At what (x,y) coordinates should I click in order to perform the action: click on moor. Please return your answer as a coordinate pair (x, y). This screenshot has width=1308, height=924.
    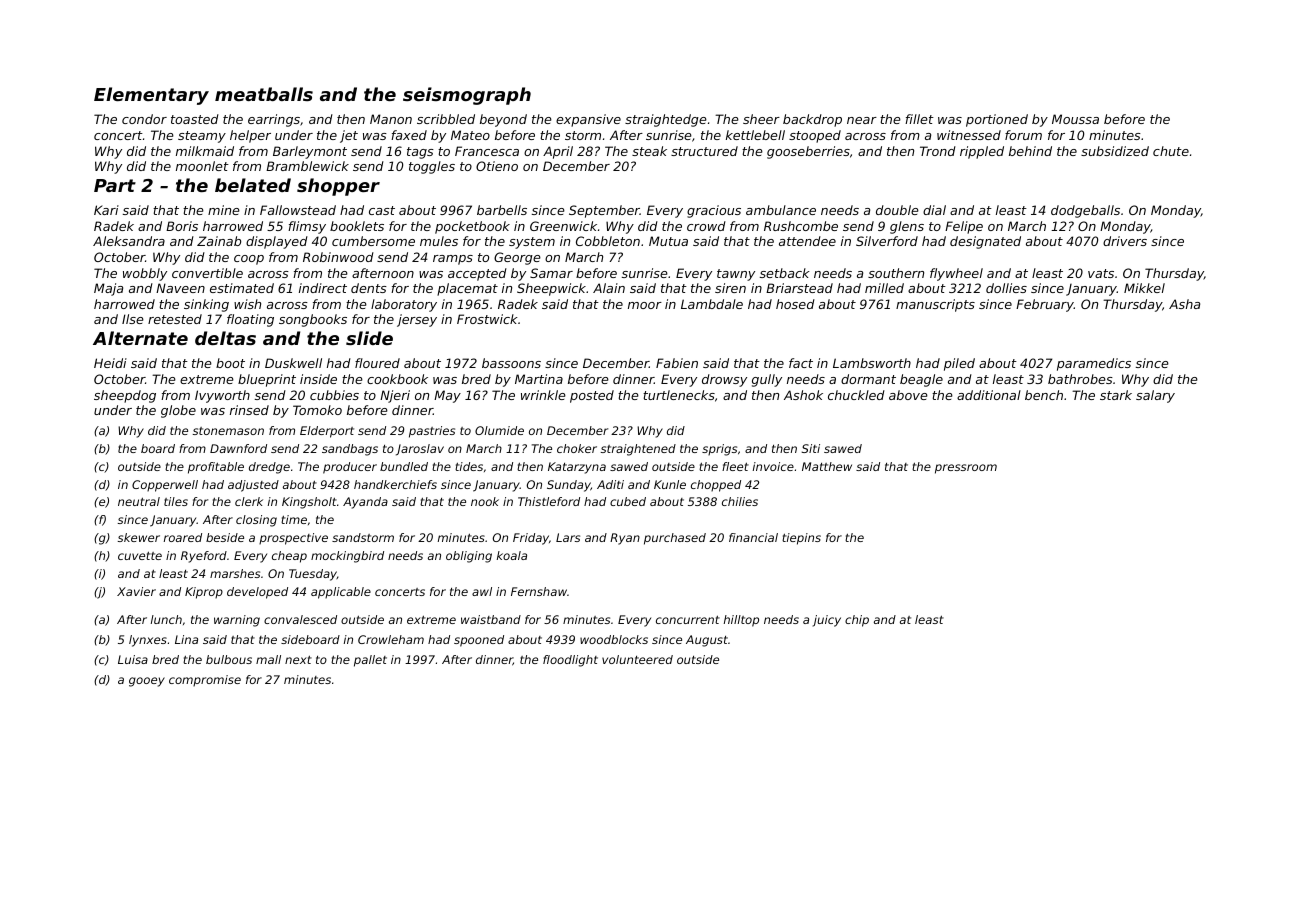
    Looking at the image, I should click on (645, 305).
